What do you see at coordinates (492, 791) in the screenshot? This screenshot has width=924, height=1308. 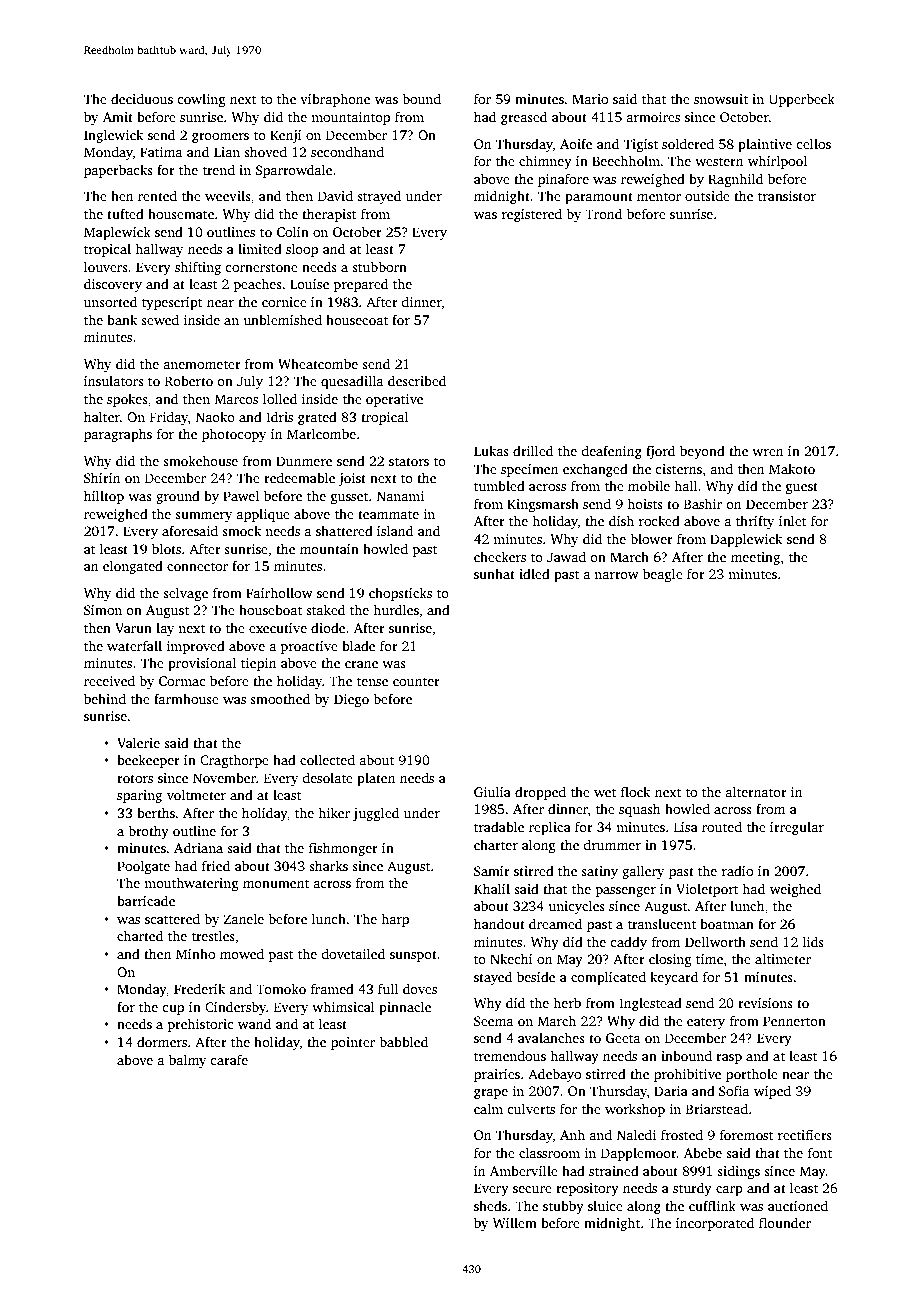 I see `Giulia` at bounding box center [492, 791].
